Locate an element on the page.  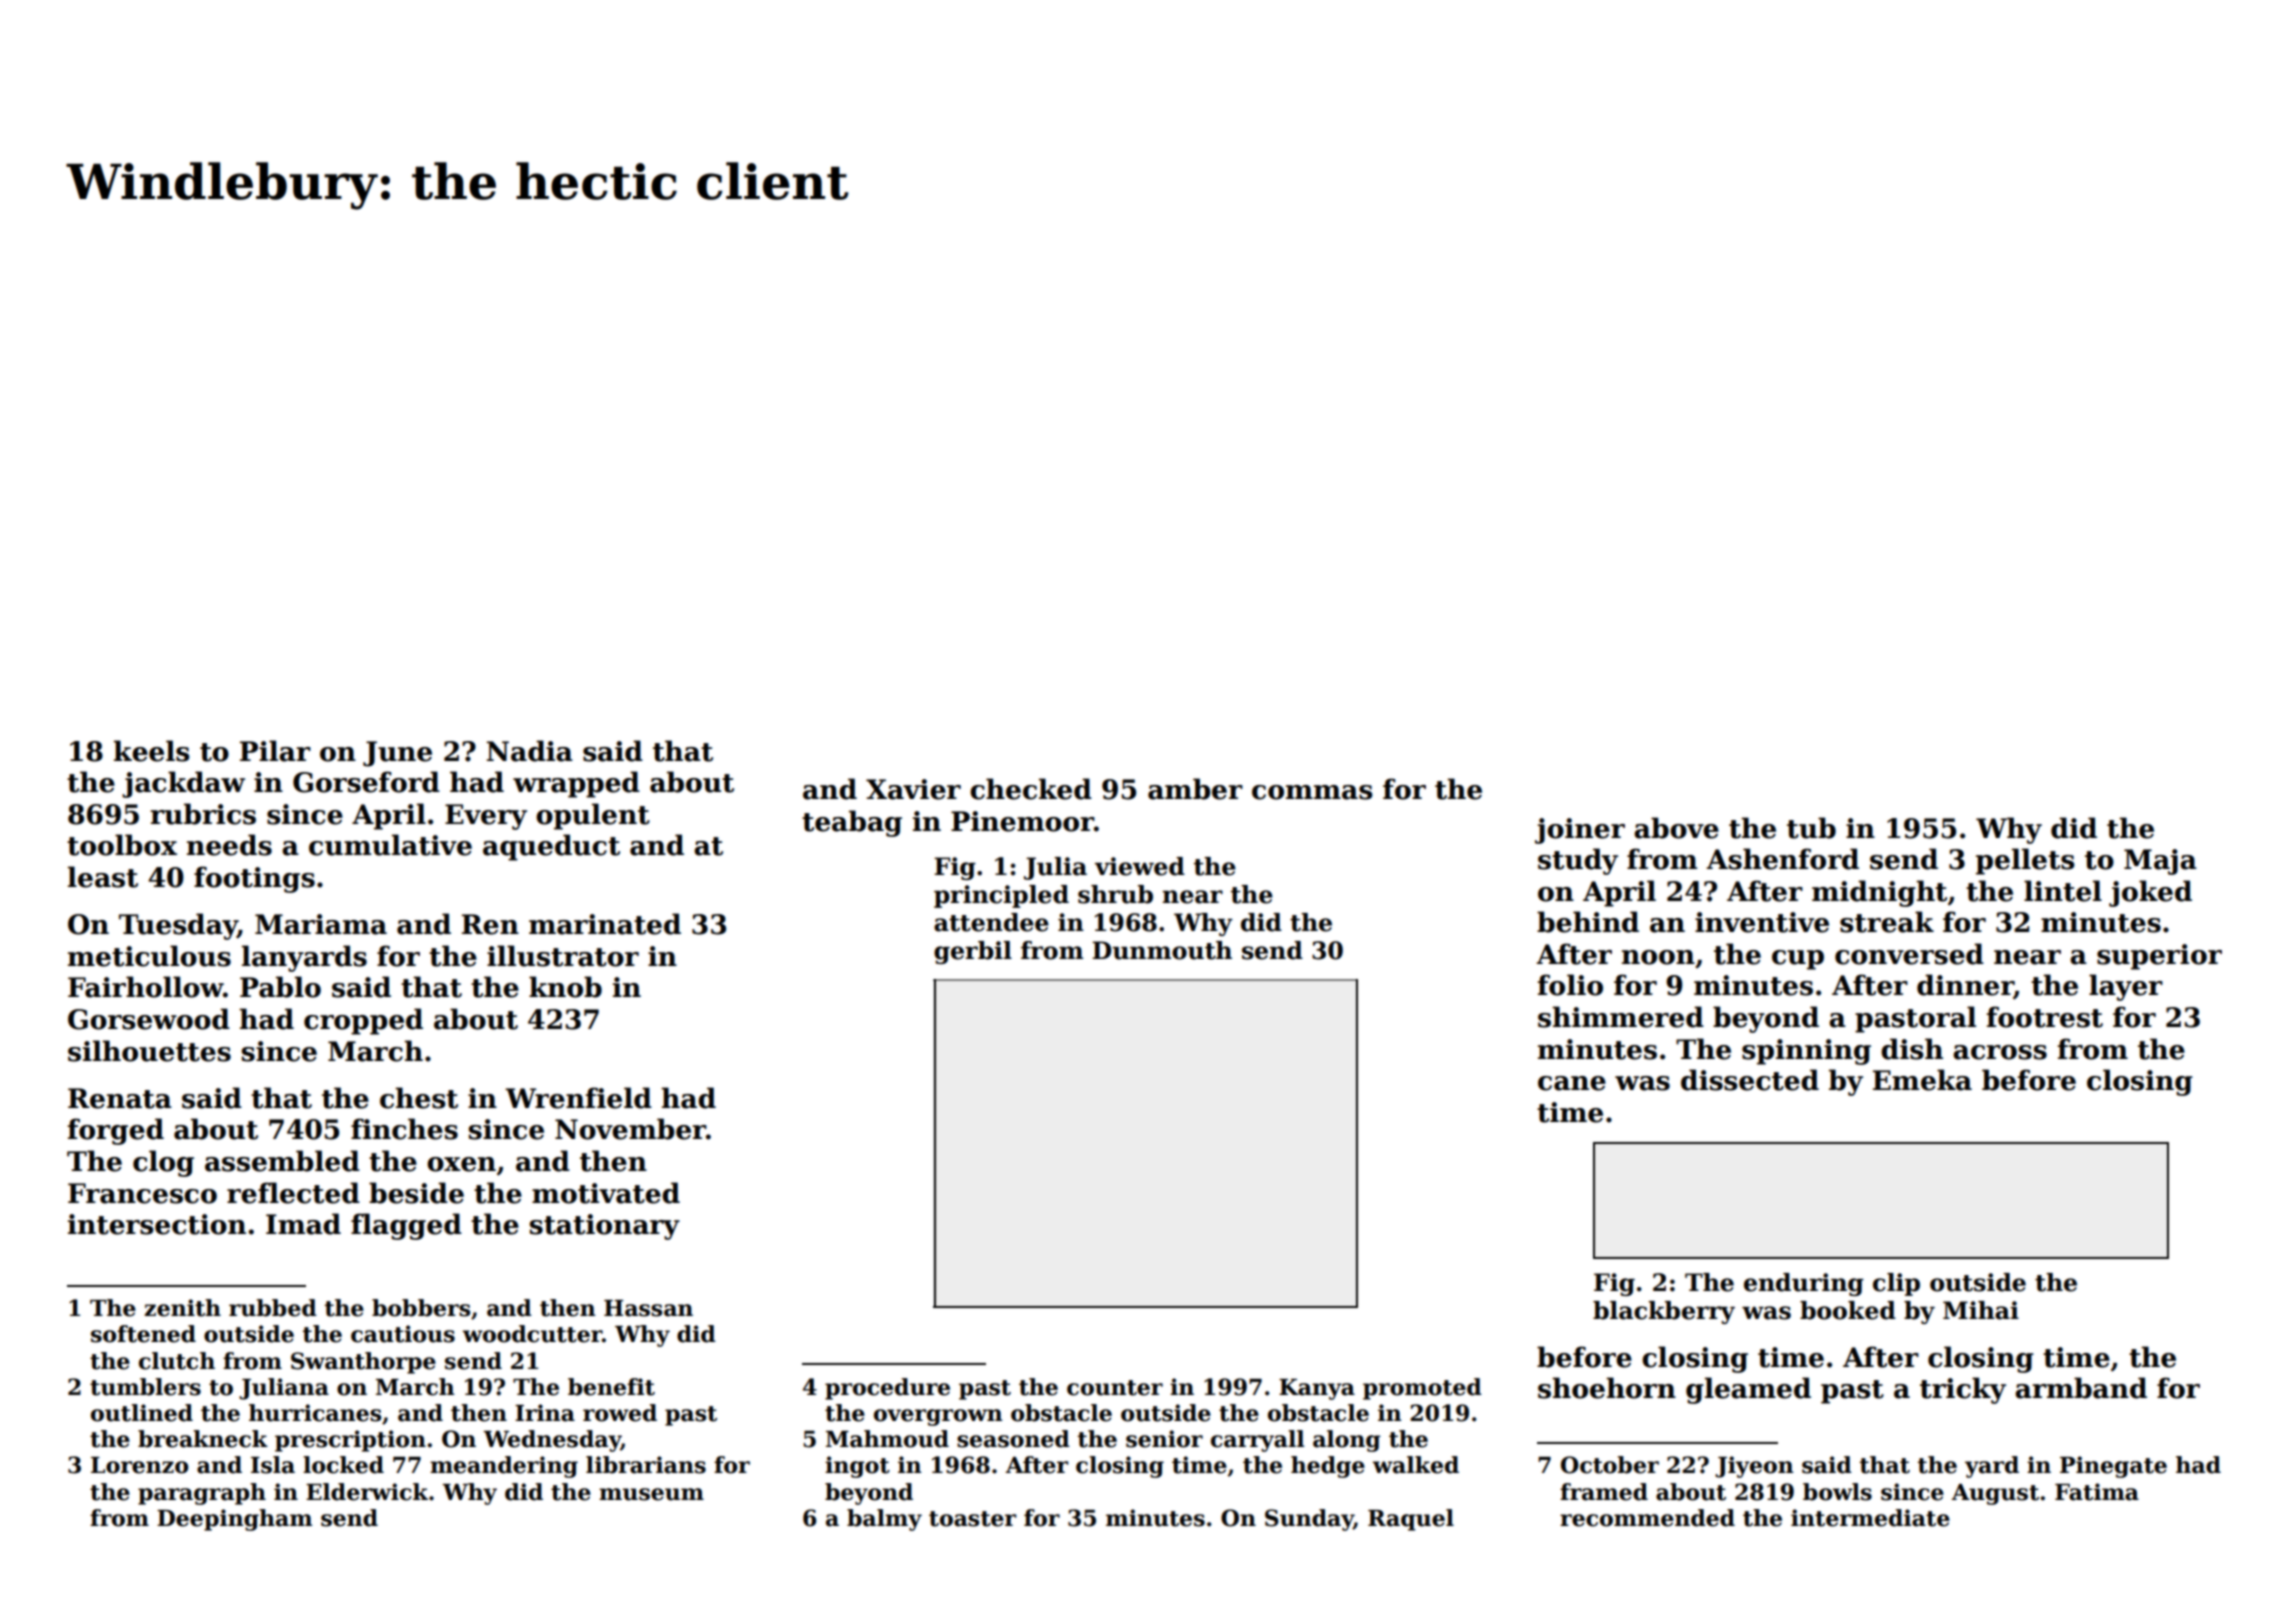
Pinemoor is located at coordinates (1022, 821).
